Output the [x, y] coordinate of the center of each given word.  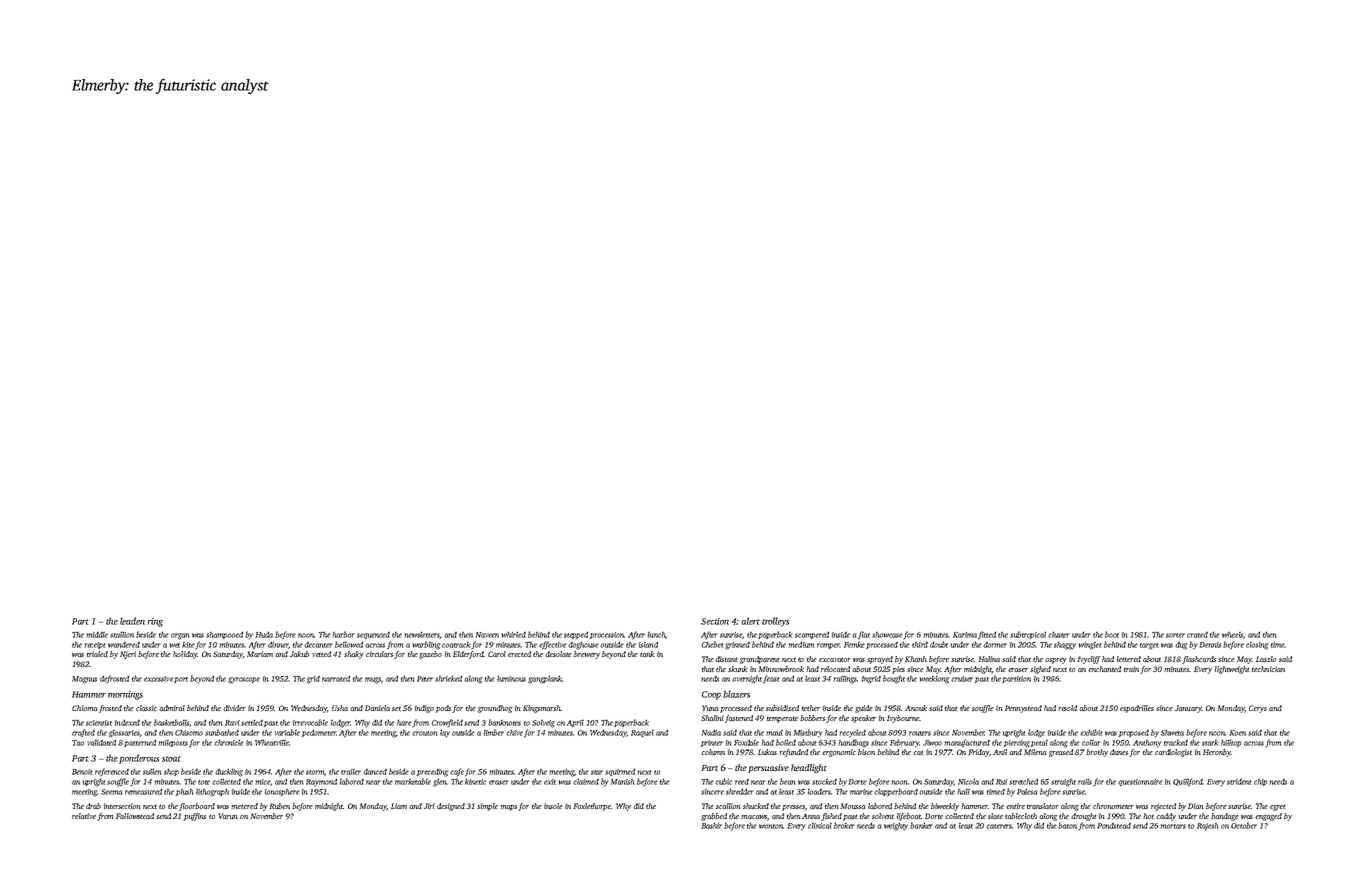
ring [155, 622]
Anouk [916, 708]
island [648, 644]
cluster [1059, 634]
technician [1268, 669]
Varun [228, 816]
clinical [820, 826]
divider [234, 708]
